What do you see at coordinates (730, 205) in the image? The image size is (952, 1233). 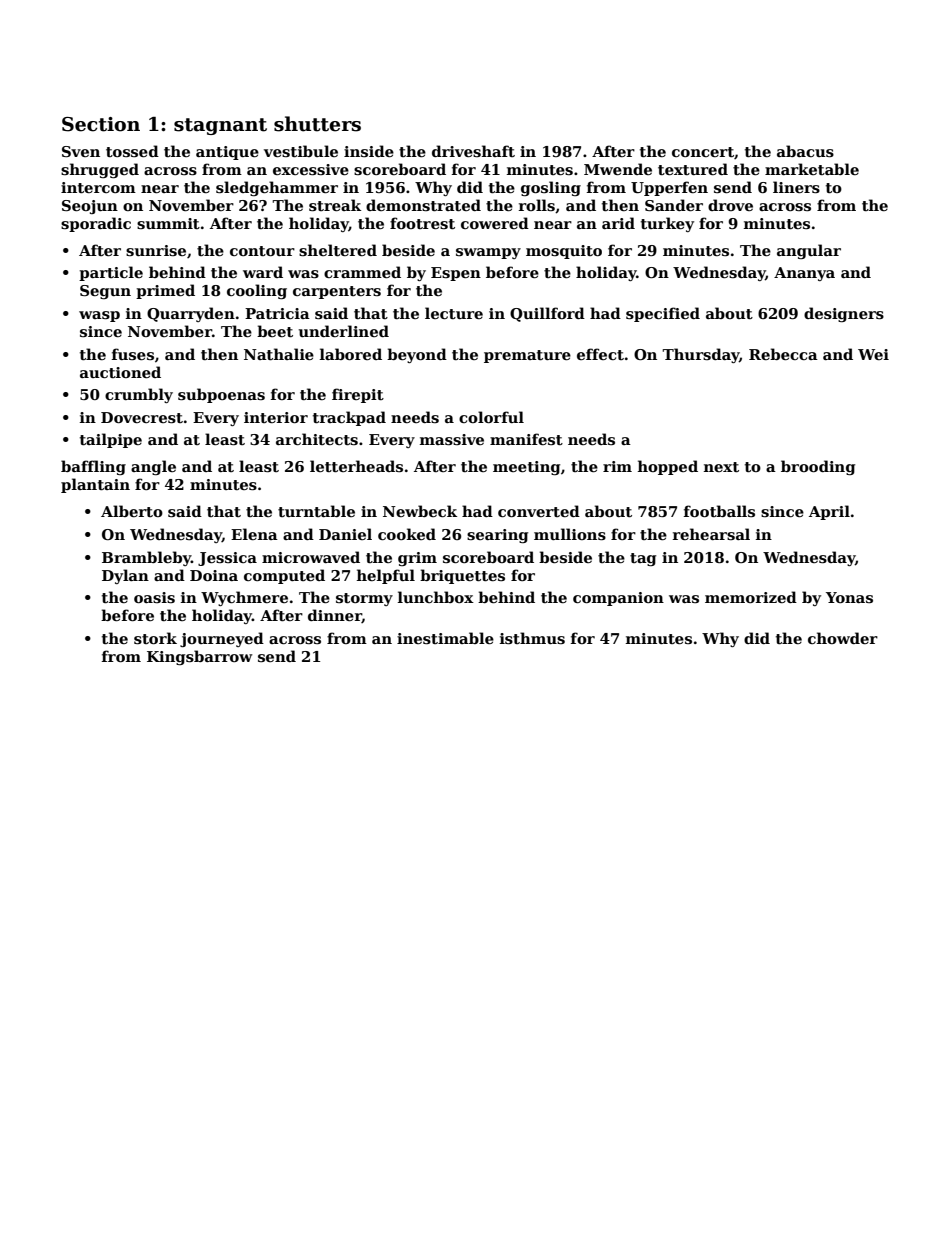 I see `drove` at bounding box center [730, 205].
